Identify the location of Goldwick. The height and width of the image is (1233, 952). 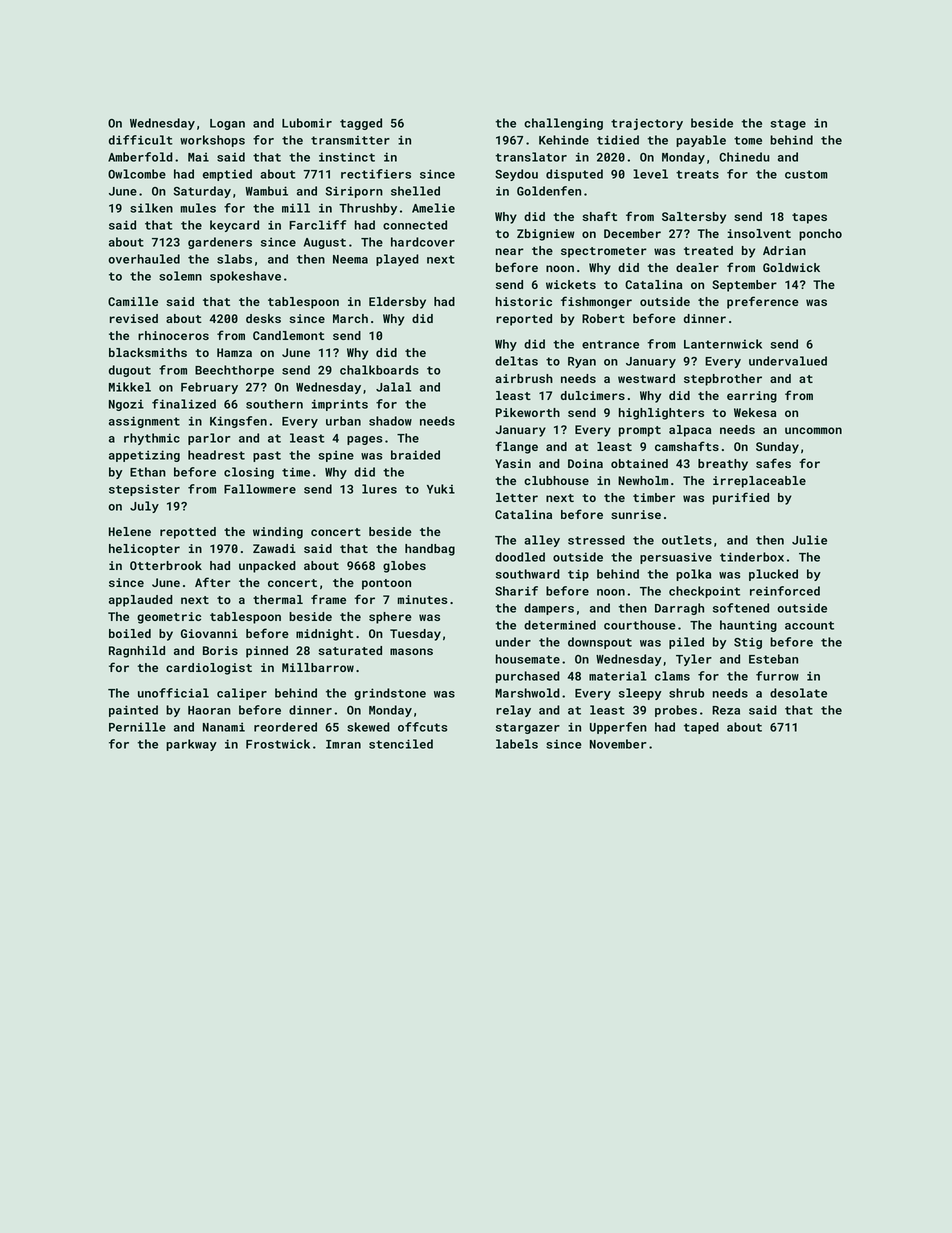
(791, 267).
